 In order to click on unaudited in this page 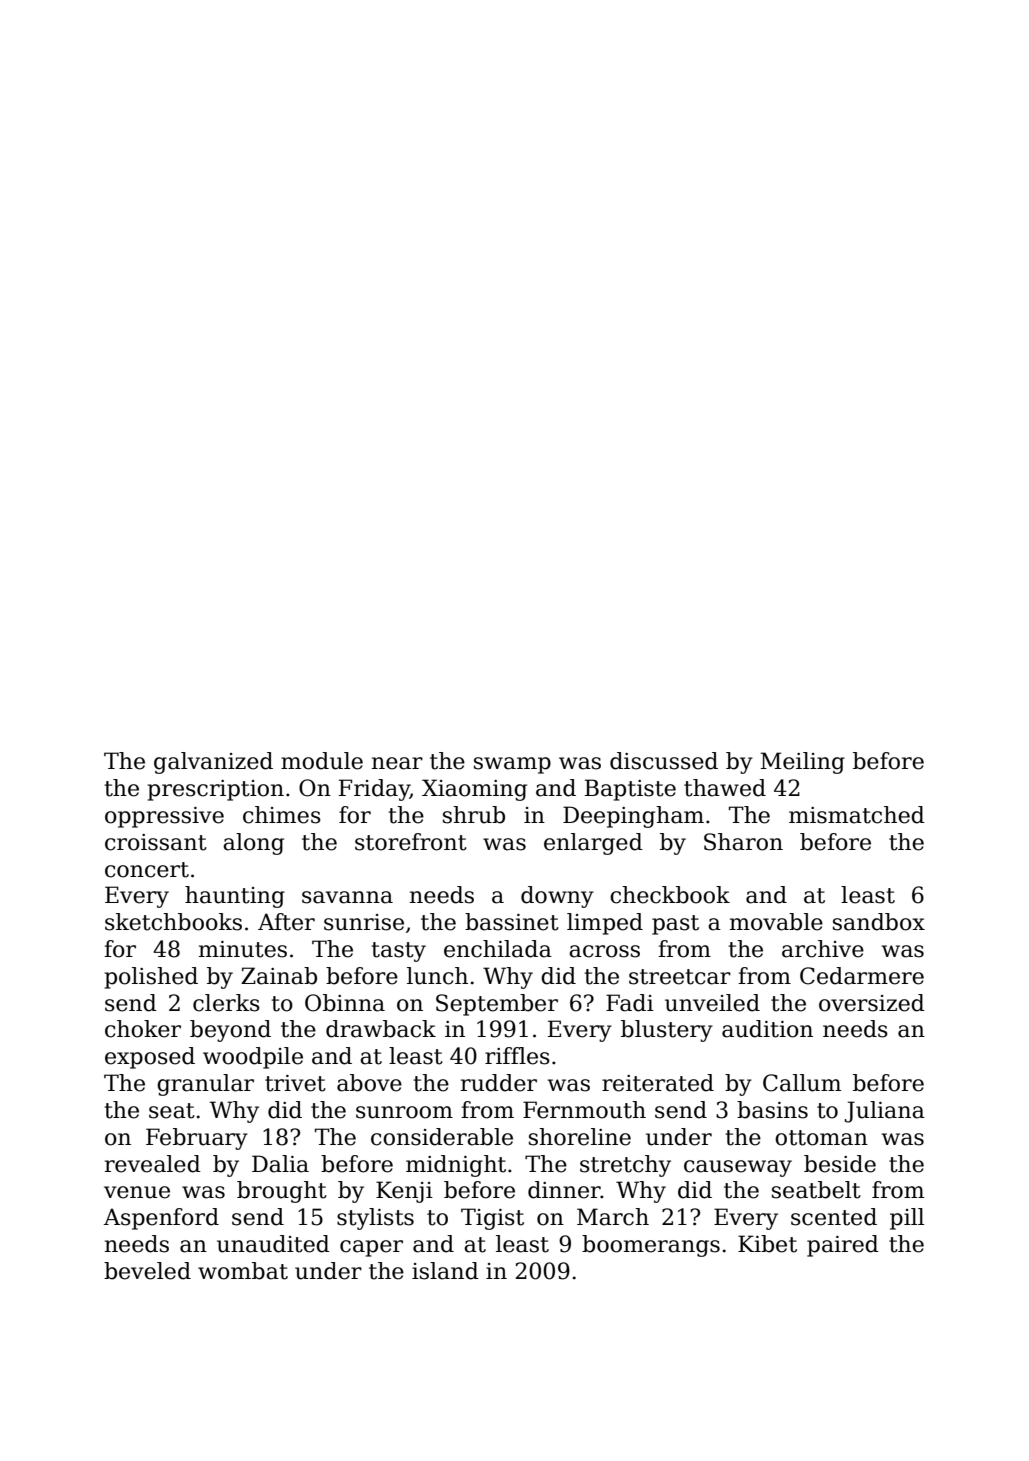, I will do `click(273, 1244)`.
